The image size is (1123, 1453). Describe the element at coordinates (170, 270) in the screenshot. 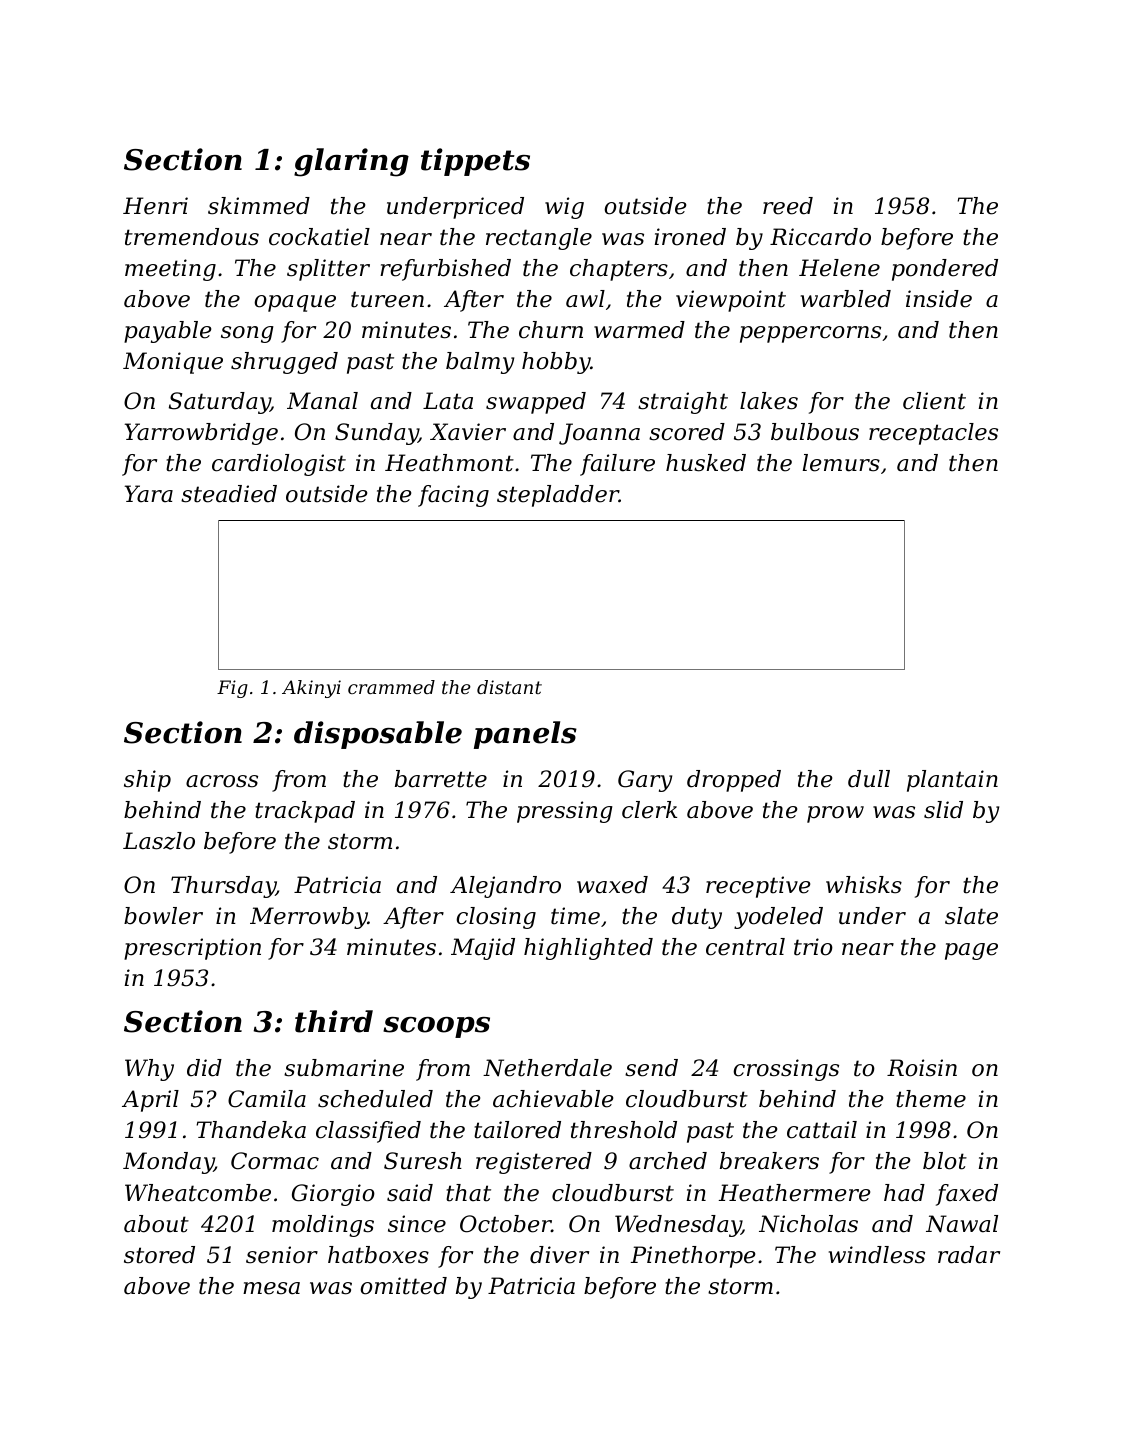

I see `meeting` at that location.
